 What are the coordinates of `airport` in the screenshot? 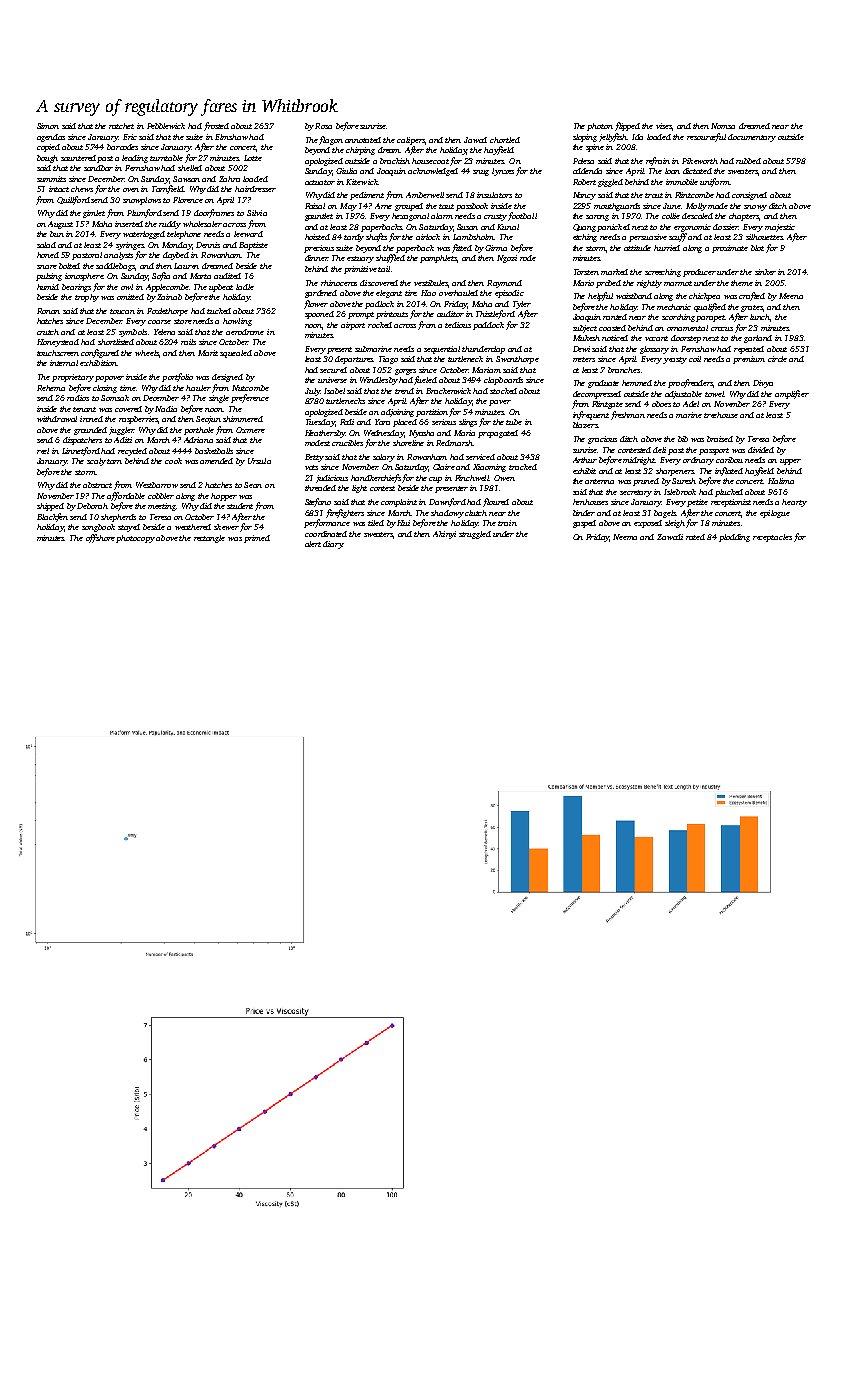 It's located at (353, 326).
